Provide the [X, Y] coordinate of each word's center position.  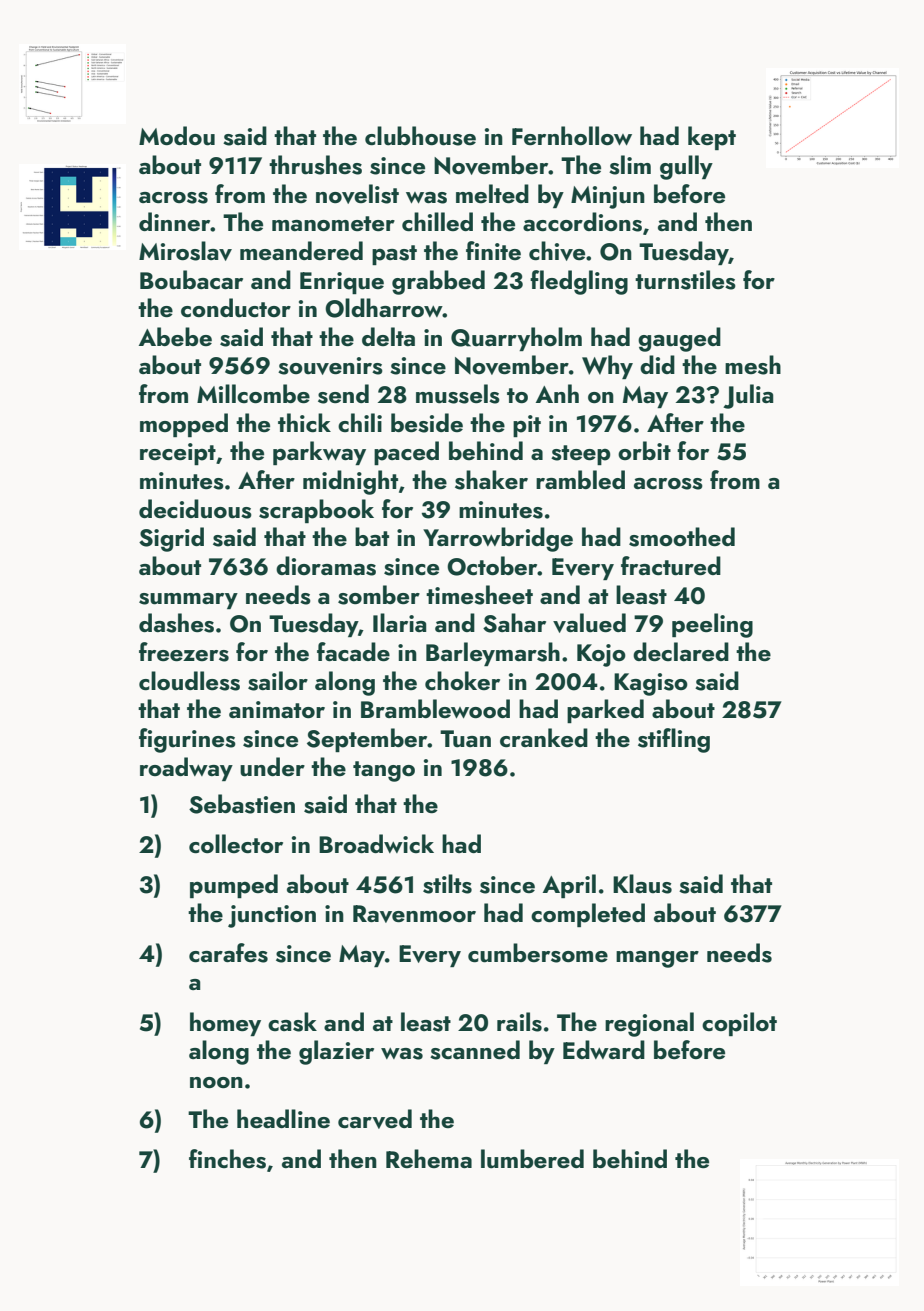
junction [272, 916]
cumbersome [538, 953]
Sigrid [171, 539]
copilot [739, 1024]
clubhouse [420, 136]
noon [216, 1082]
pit [527, 426]
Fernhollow [572, 135]
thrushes [315, 165]
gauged [679, 339]
